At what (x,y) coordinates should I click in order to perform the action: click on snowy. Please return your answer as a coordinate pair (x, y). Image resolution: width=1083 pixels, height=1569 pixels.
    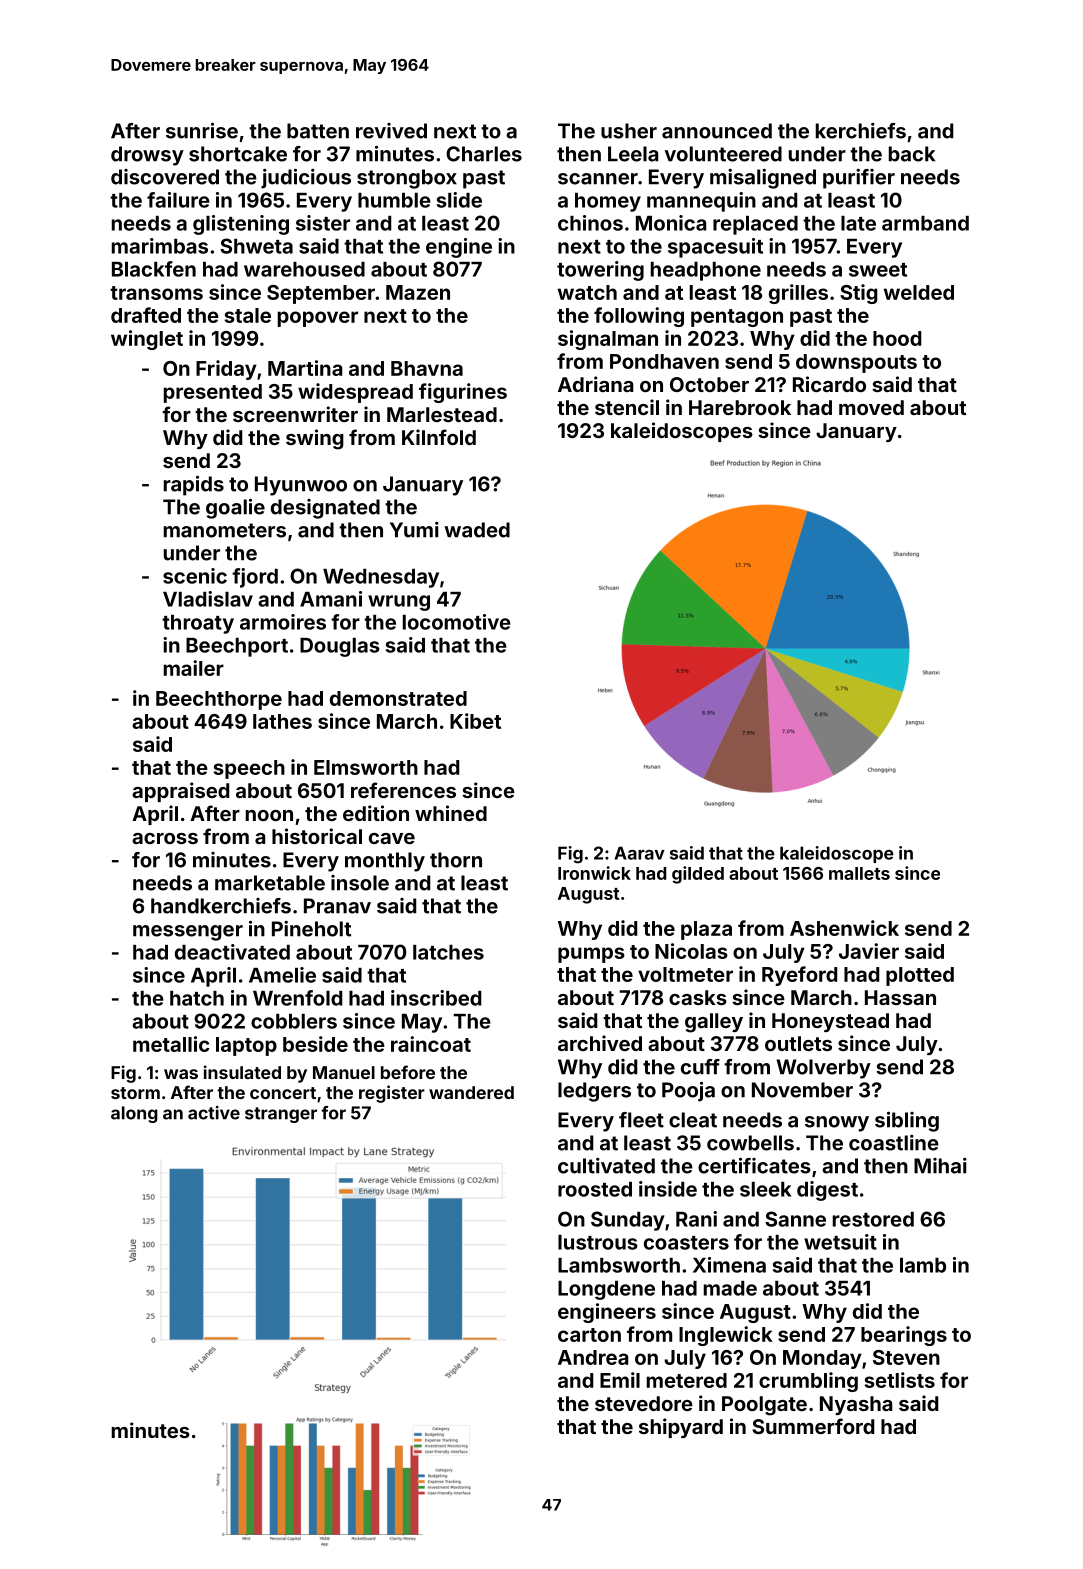
    Looking at the image, I should click on (837, 1124).
